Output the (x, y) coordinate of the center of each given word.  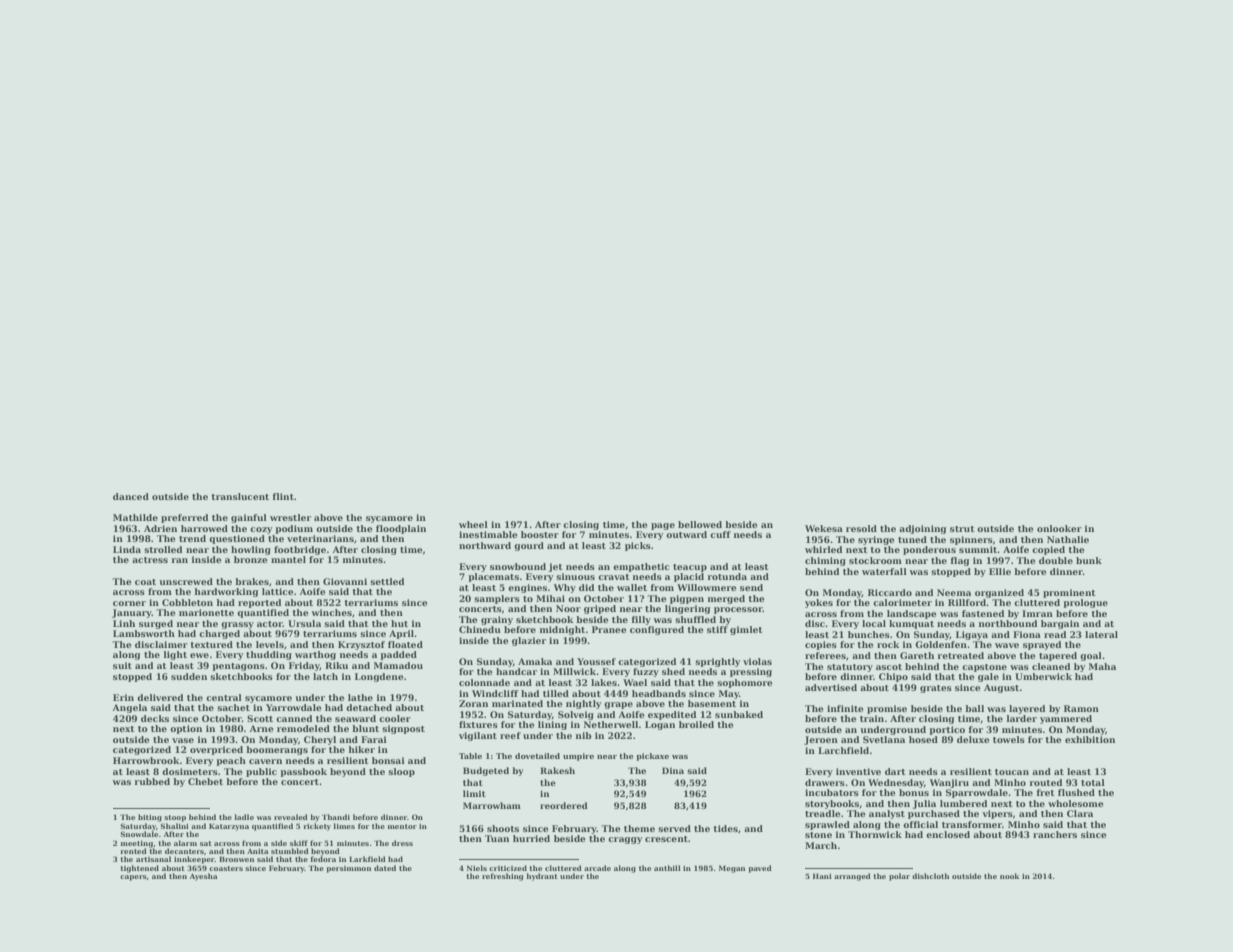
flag (960, 561)
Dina (673, 770)
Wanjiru (949, 783)
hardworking (226, 592)
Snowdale (139, 834)
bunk (1089, 560)
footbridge (300, 550)
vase (183, 740)
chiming (825, 561)
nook (1010, 876)
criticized (508, 868)
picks (638, 546)
